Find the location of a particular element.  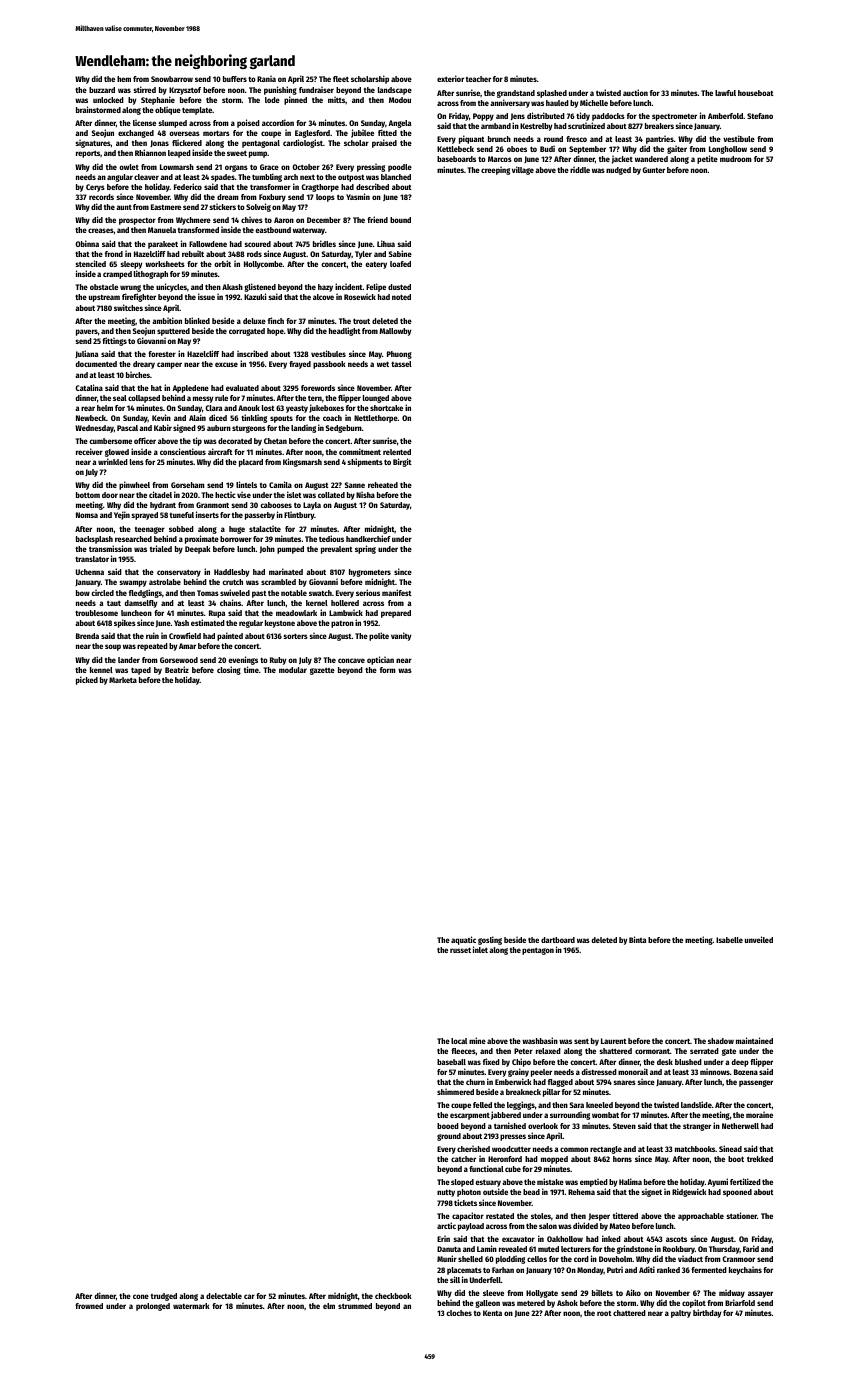

washbasin is located at coordinates (540, 1040).
